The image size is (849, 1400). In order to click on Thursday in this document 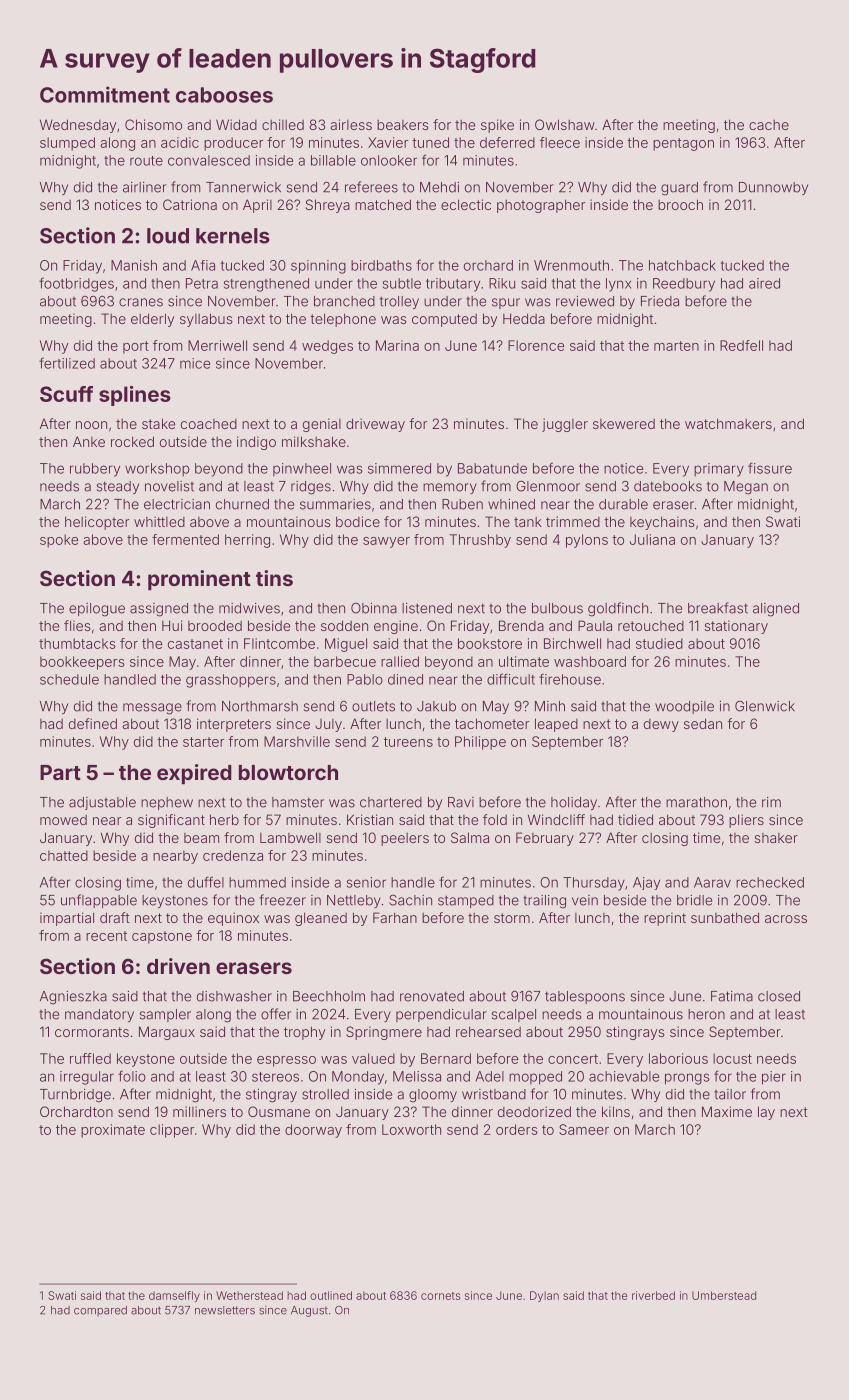, I will do `click(594, 884)`.
